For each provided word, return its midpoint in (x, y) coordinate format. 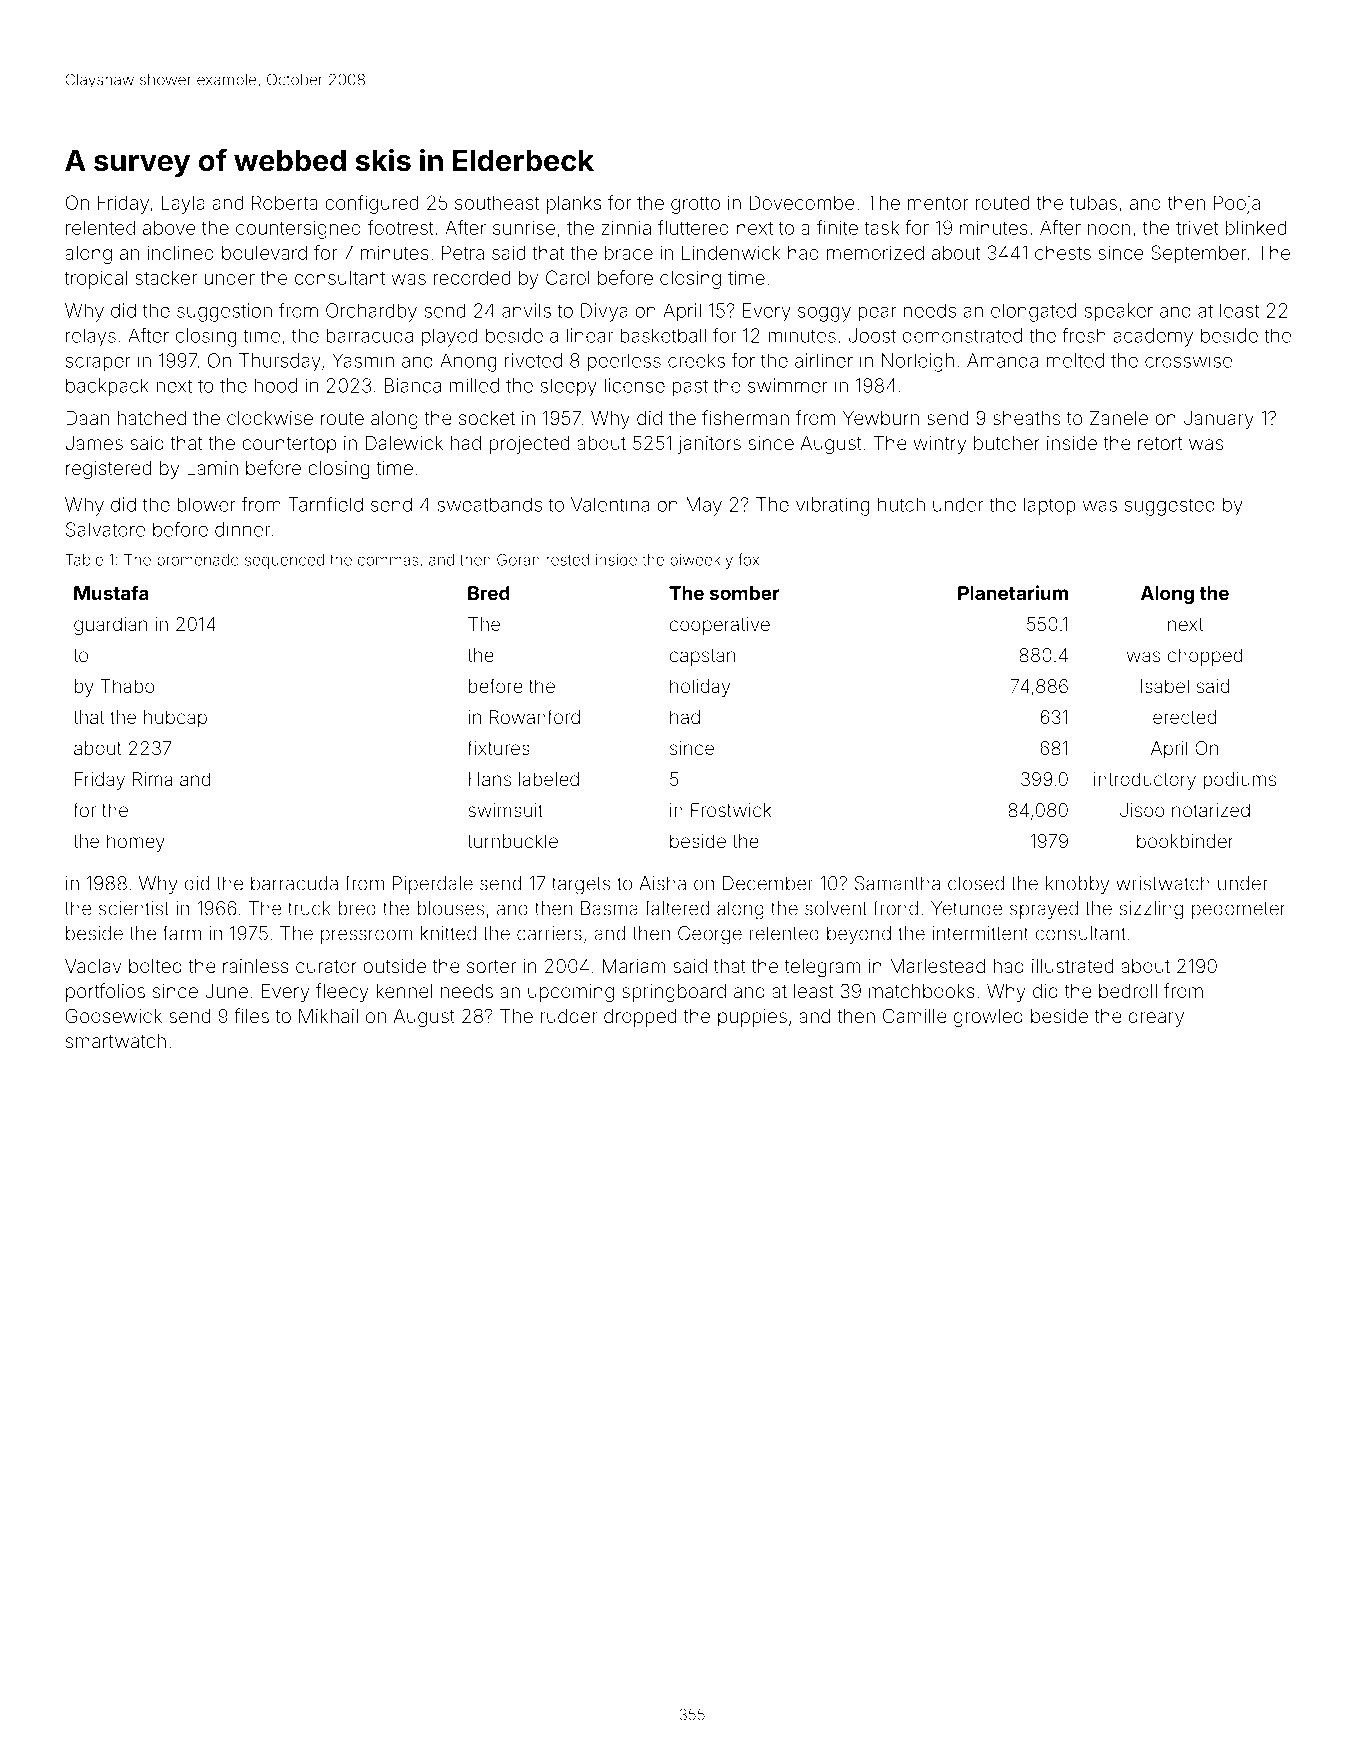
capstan (702, 657)
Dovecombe (802, 202)
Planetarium (1013, 592)
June (226, 991)
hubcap (175, 719)
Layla (183, 204)
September (1199, 254)
